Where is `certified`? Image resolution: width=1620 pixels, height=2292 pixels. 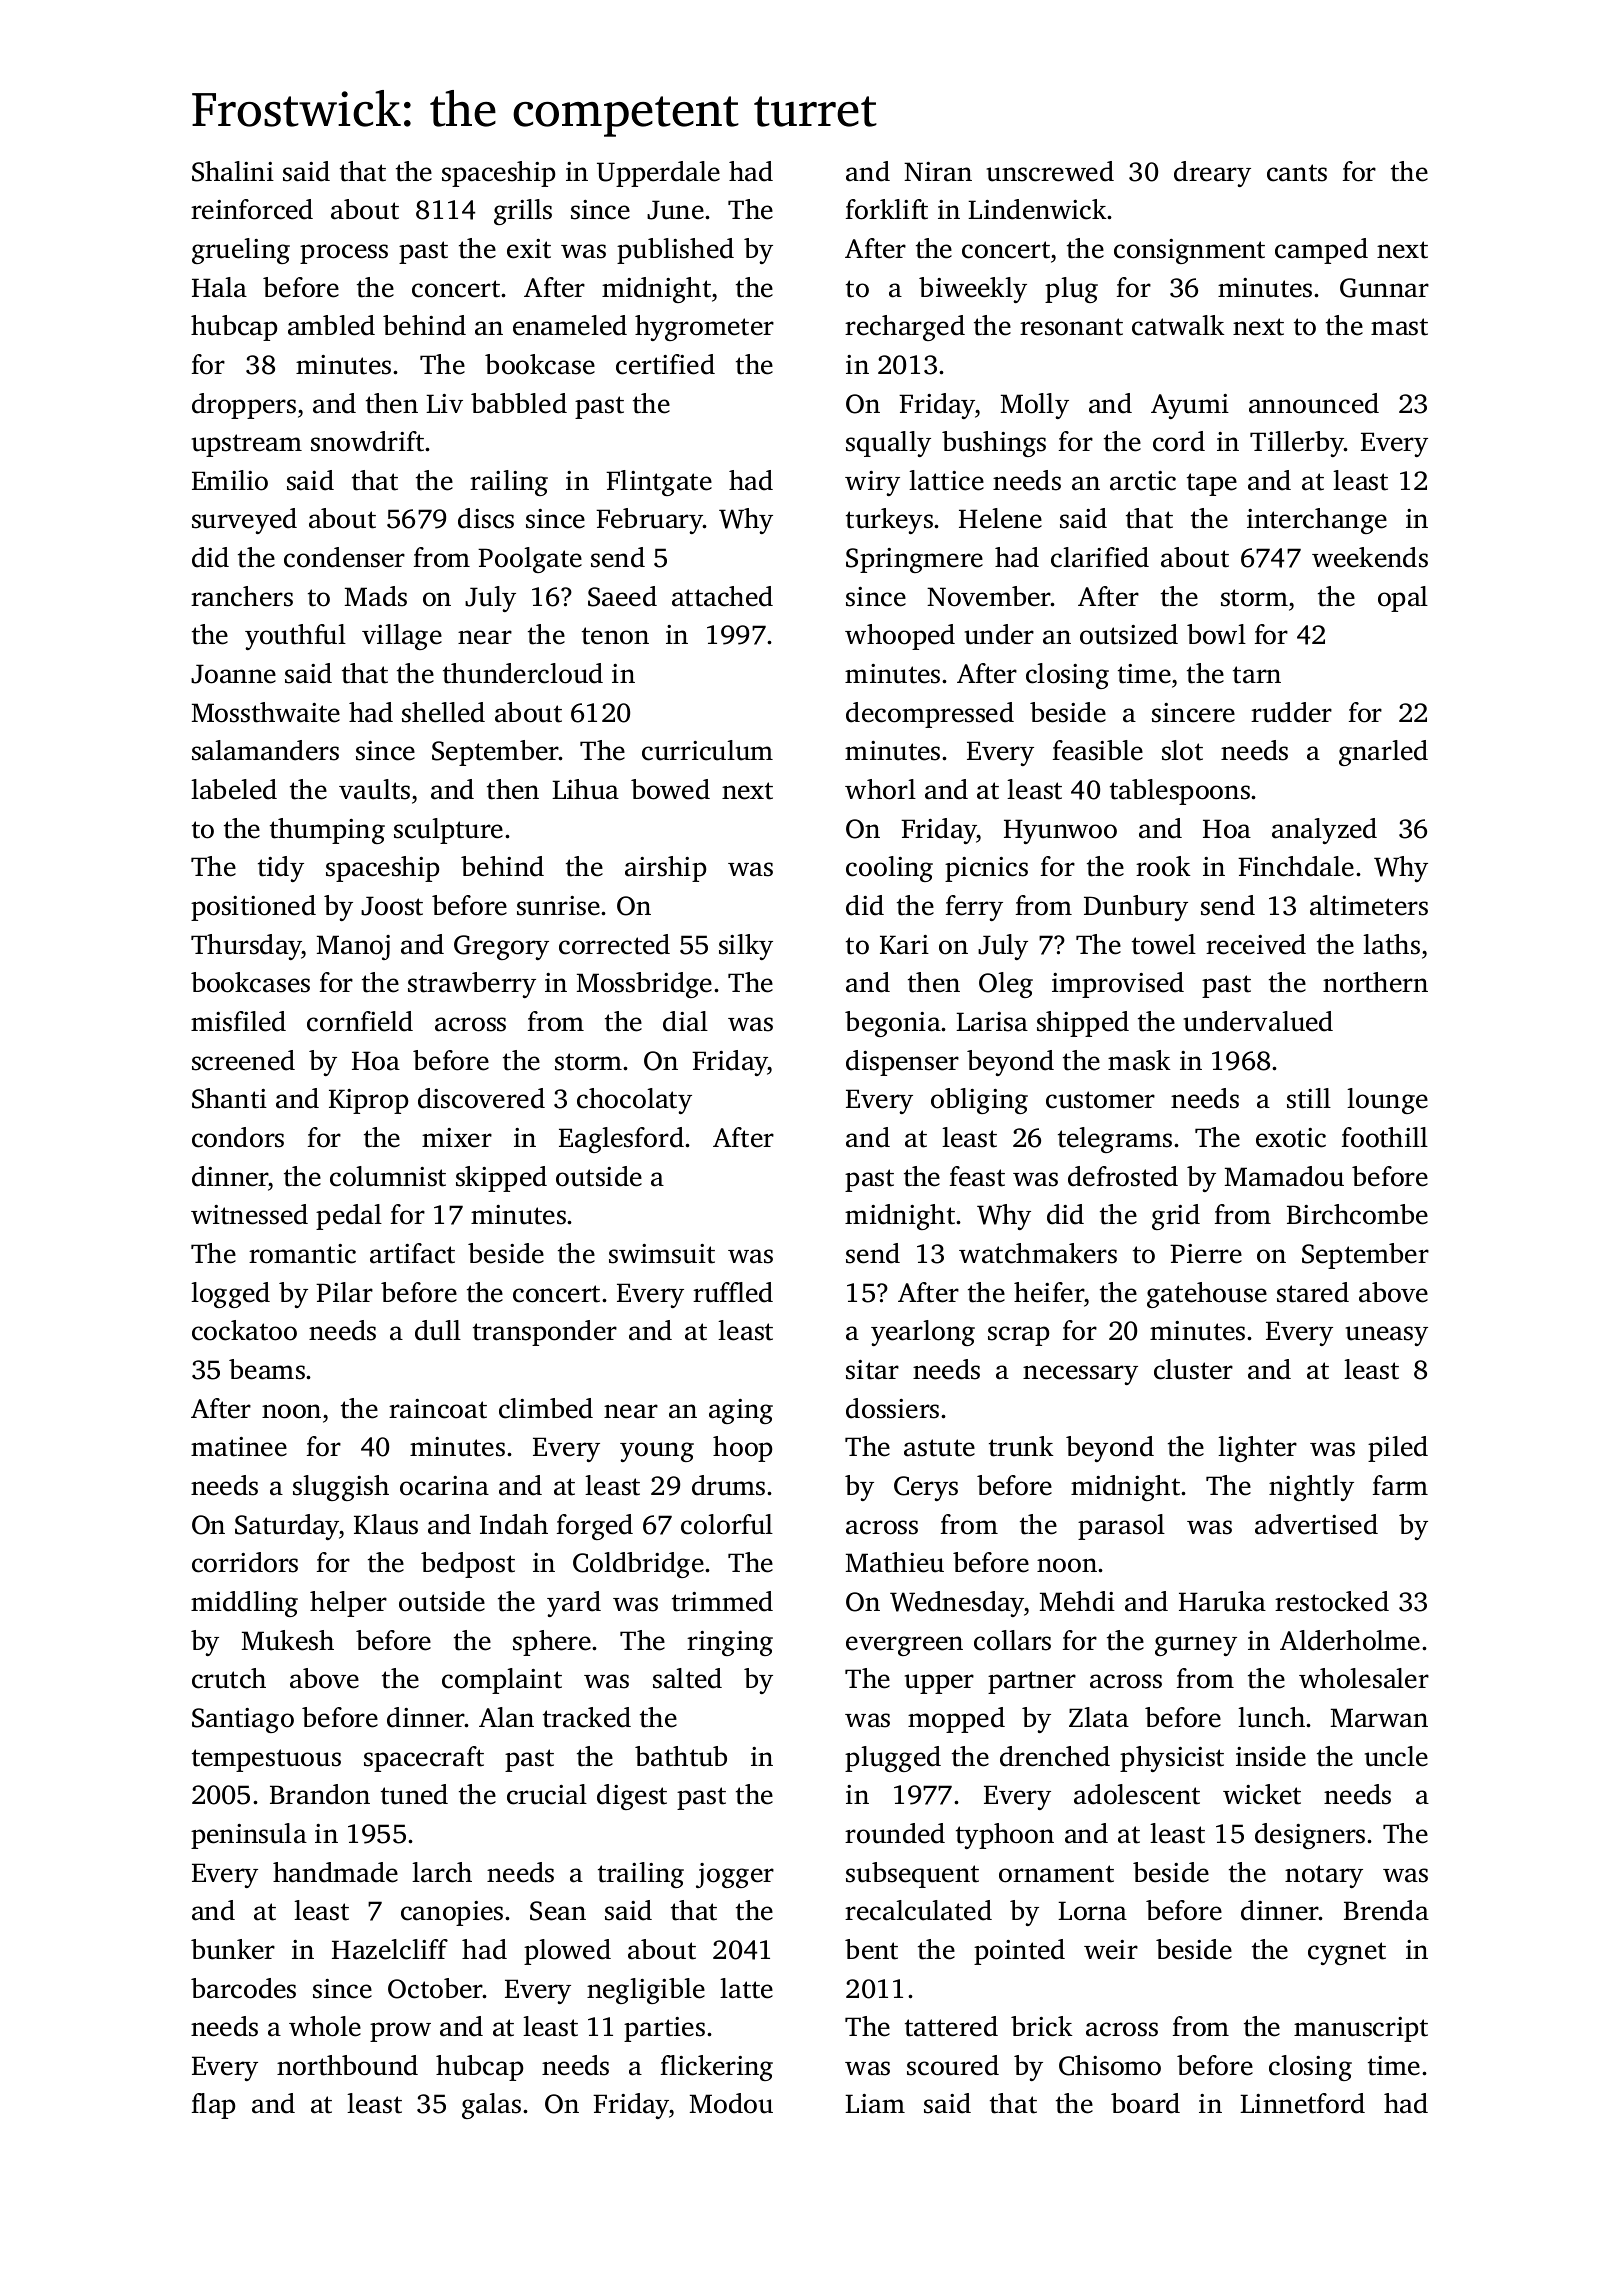 certified is located at coordinates (665, 364).
